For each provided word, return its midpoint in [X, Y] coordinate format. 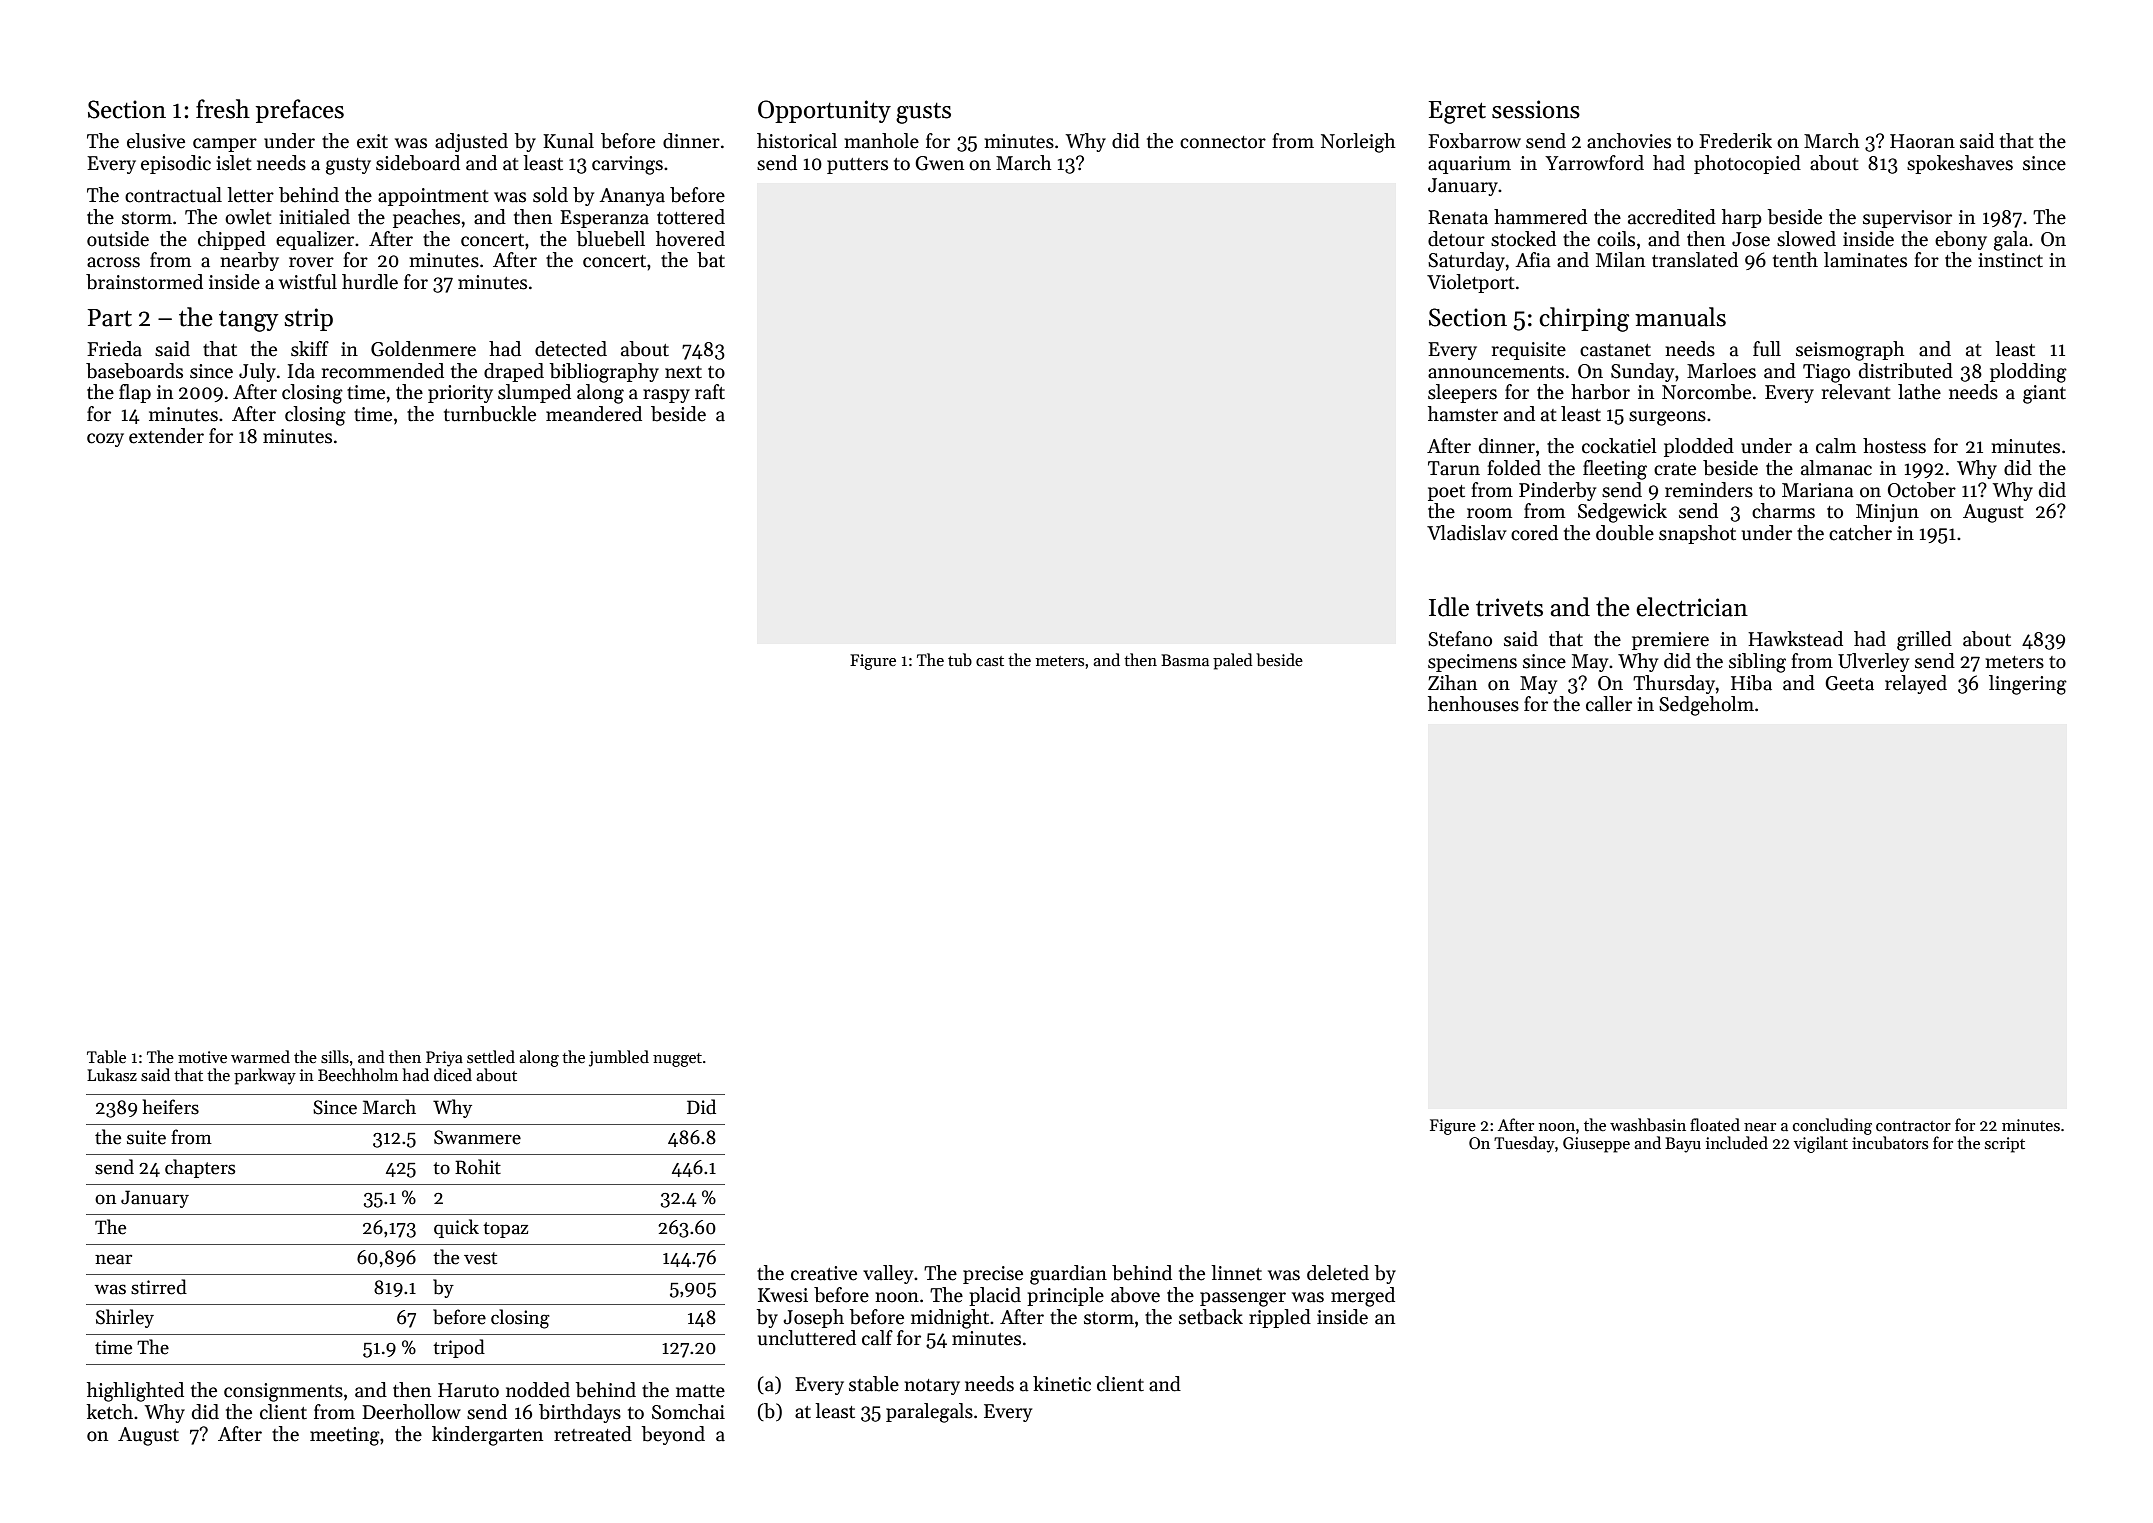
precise [993, 1275]
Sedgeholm [1706, 706]
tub [960, 659]
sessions [1536, 109]
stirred [159, 1287]
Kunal [568, 141]
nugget [677, 1060]
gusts [923, 113]
